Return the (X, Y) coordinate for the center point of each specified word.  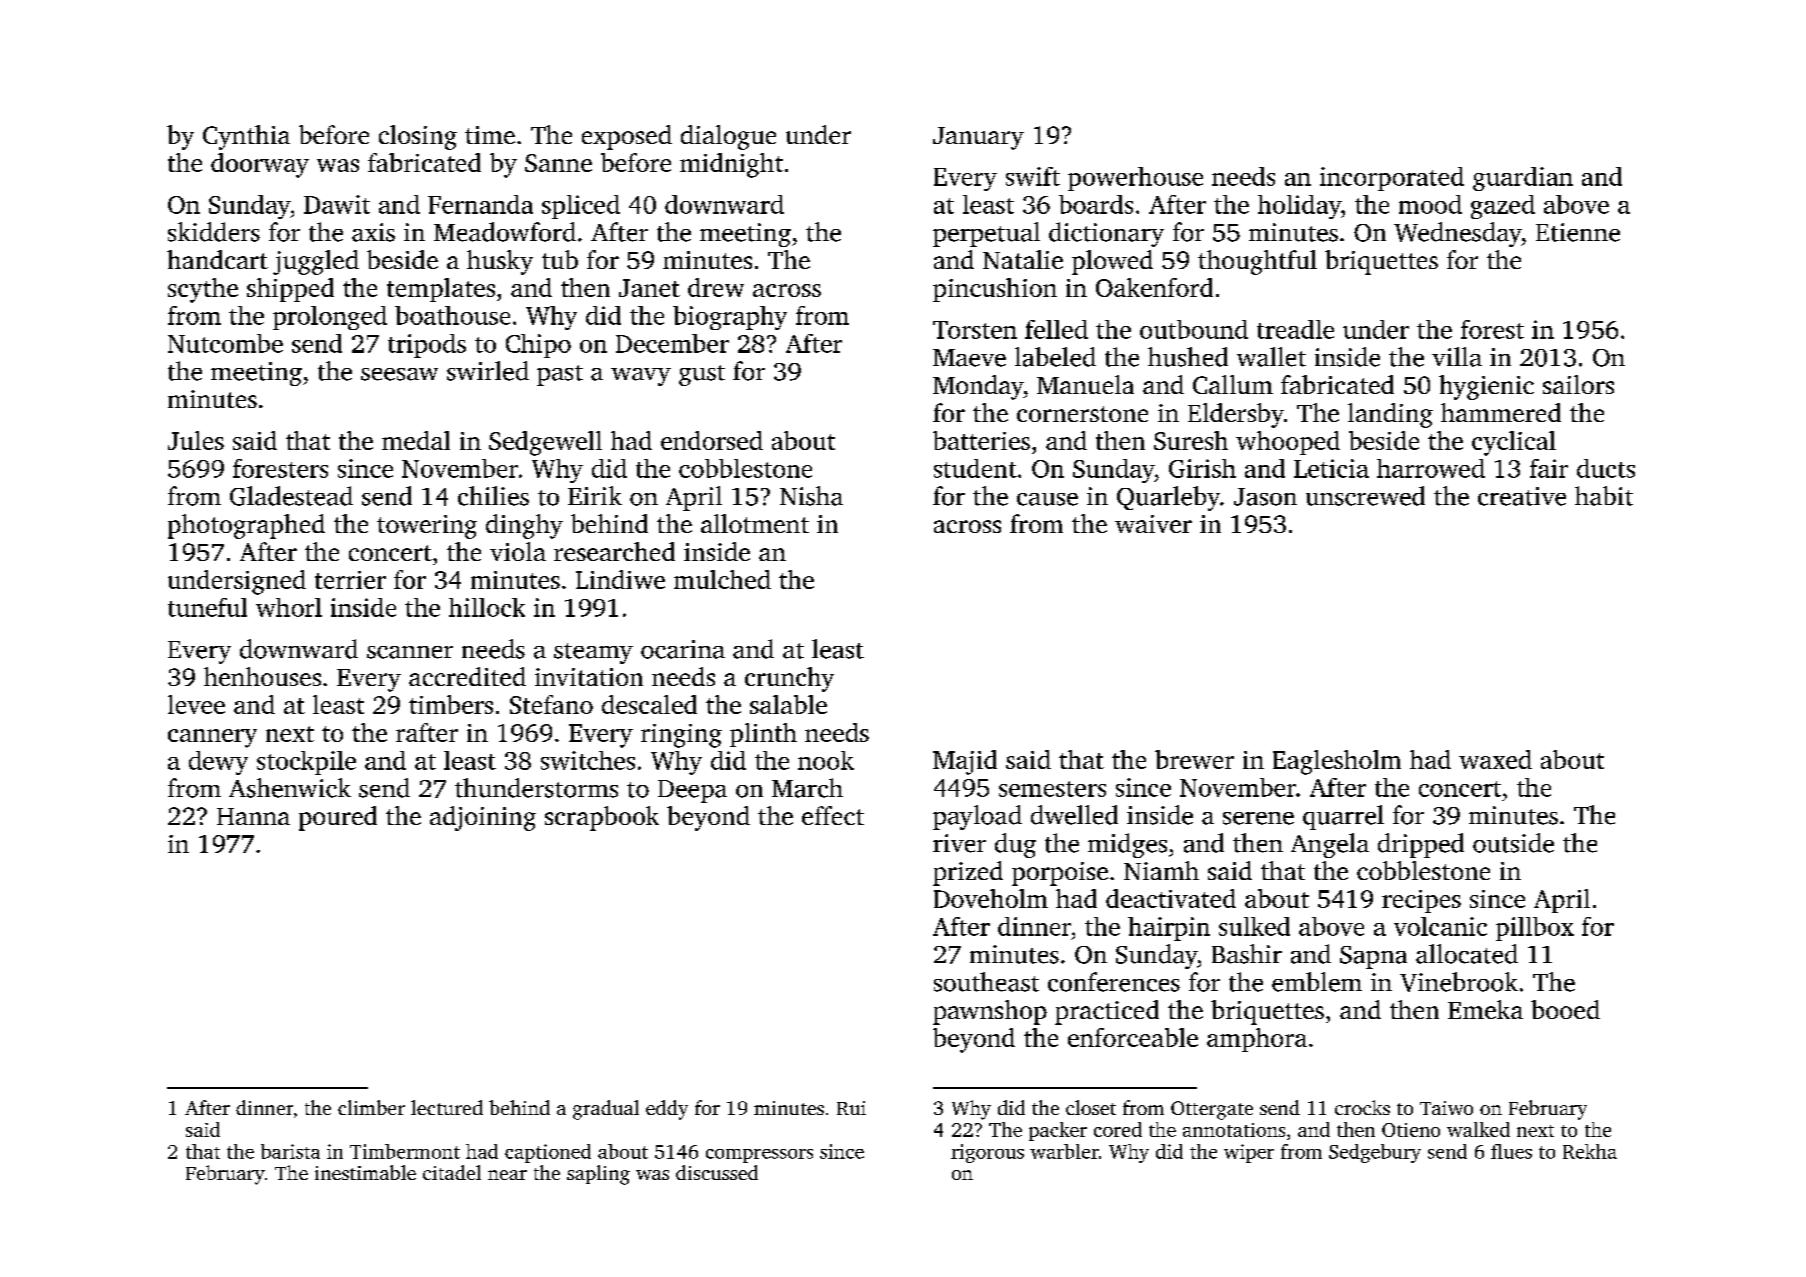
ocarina (683, 649)
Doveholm (991, 898)
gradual (606, 1110)
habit (1604, 496)
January (978, 138)
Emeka (1485, 1009)
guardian (1523, 179)
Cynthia (246, 137)
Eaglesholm (1337, 762)
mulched (722, 579)
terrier (350, 580)
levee (196, 704)
